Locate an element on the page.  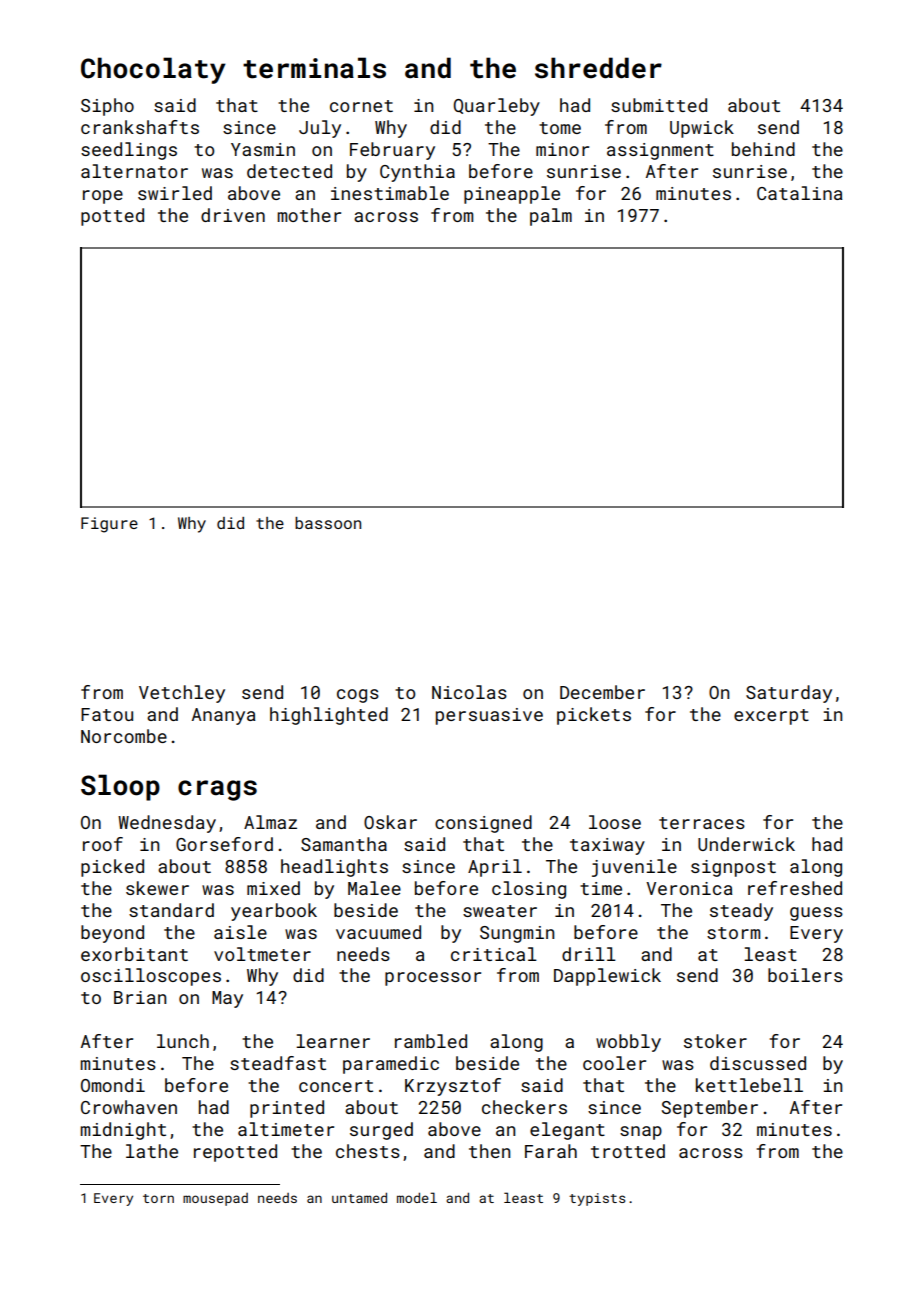
terminals is located at coordinates (314, 68).
